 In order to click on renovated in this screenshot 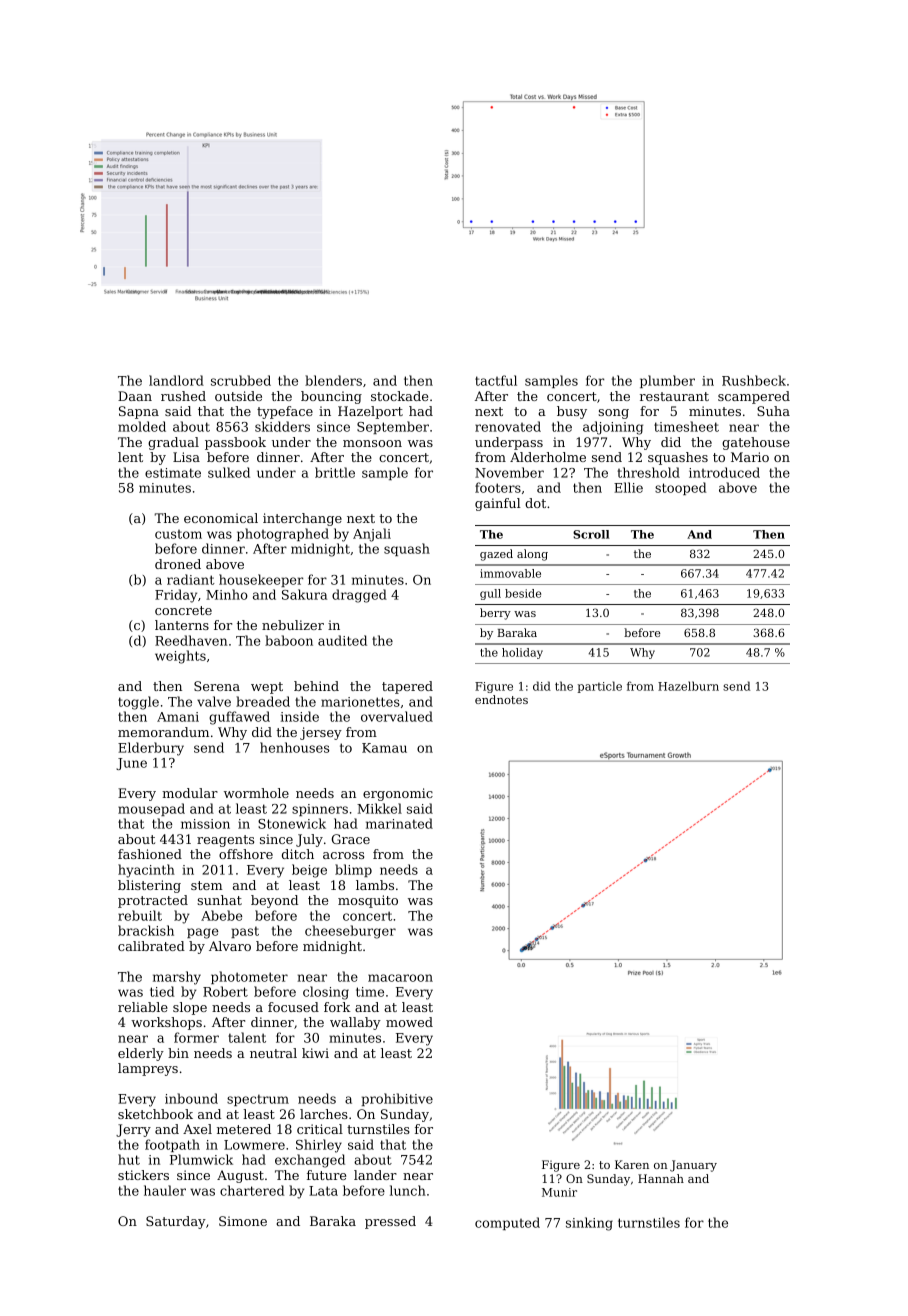, I will do `click(508, 426)`.
